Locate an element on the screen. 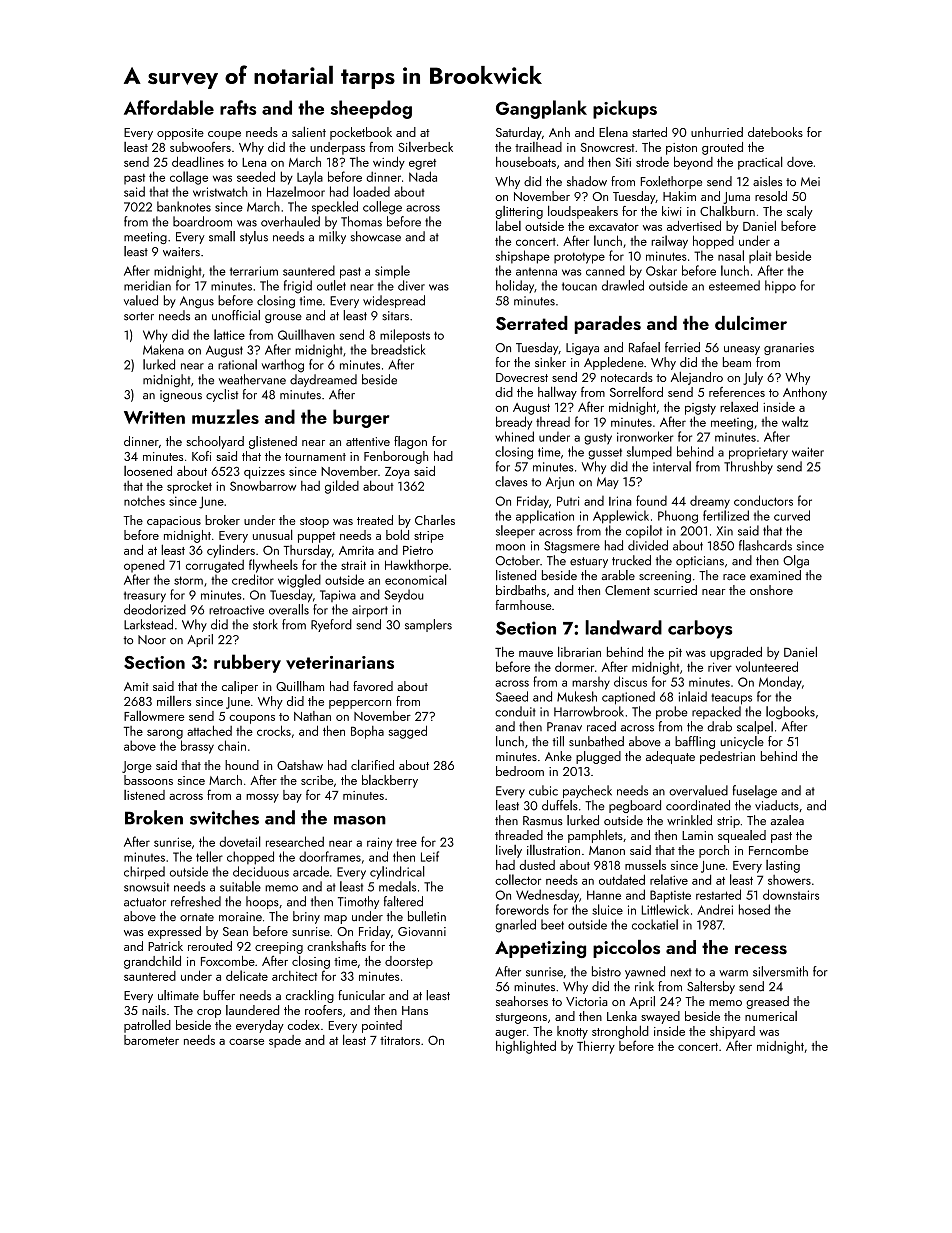 The width and height of the screenshot is (952, 1233). loosened is located at coordinates (148, 471).
